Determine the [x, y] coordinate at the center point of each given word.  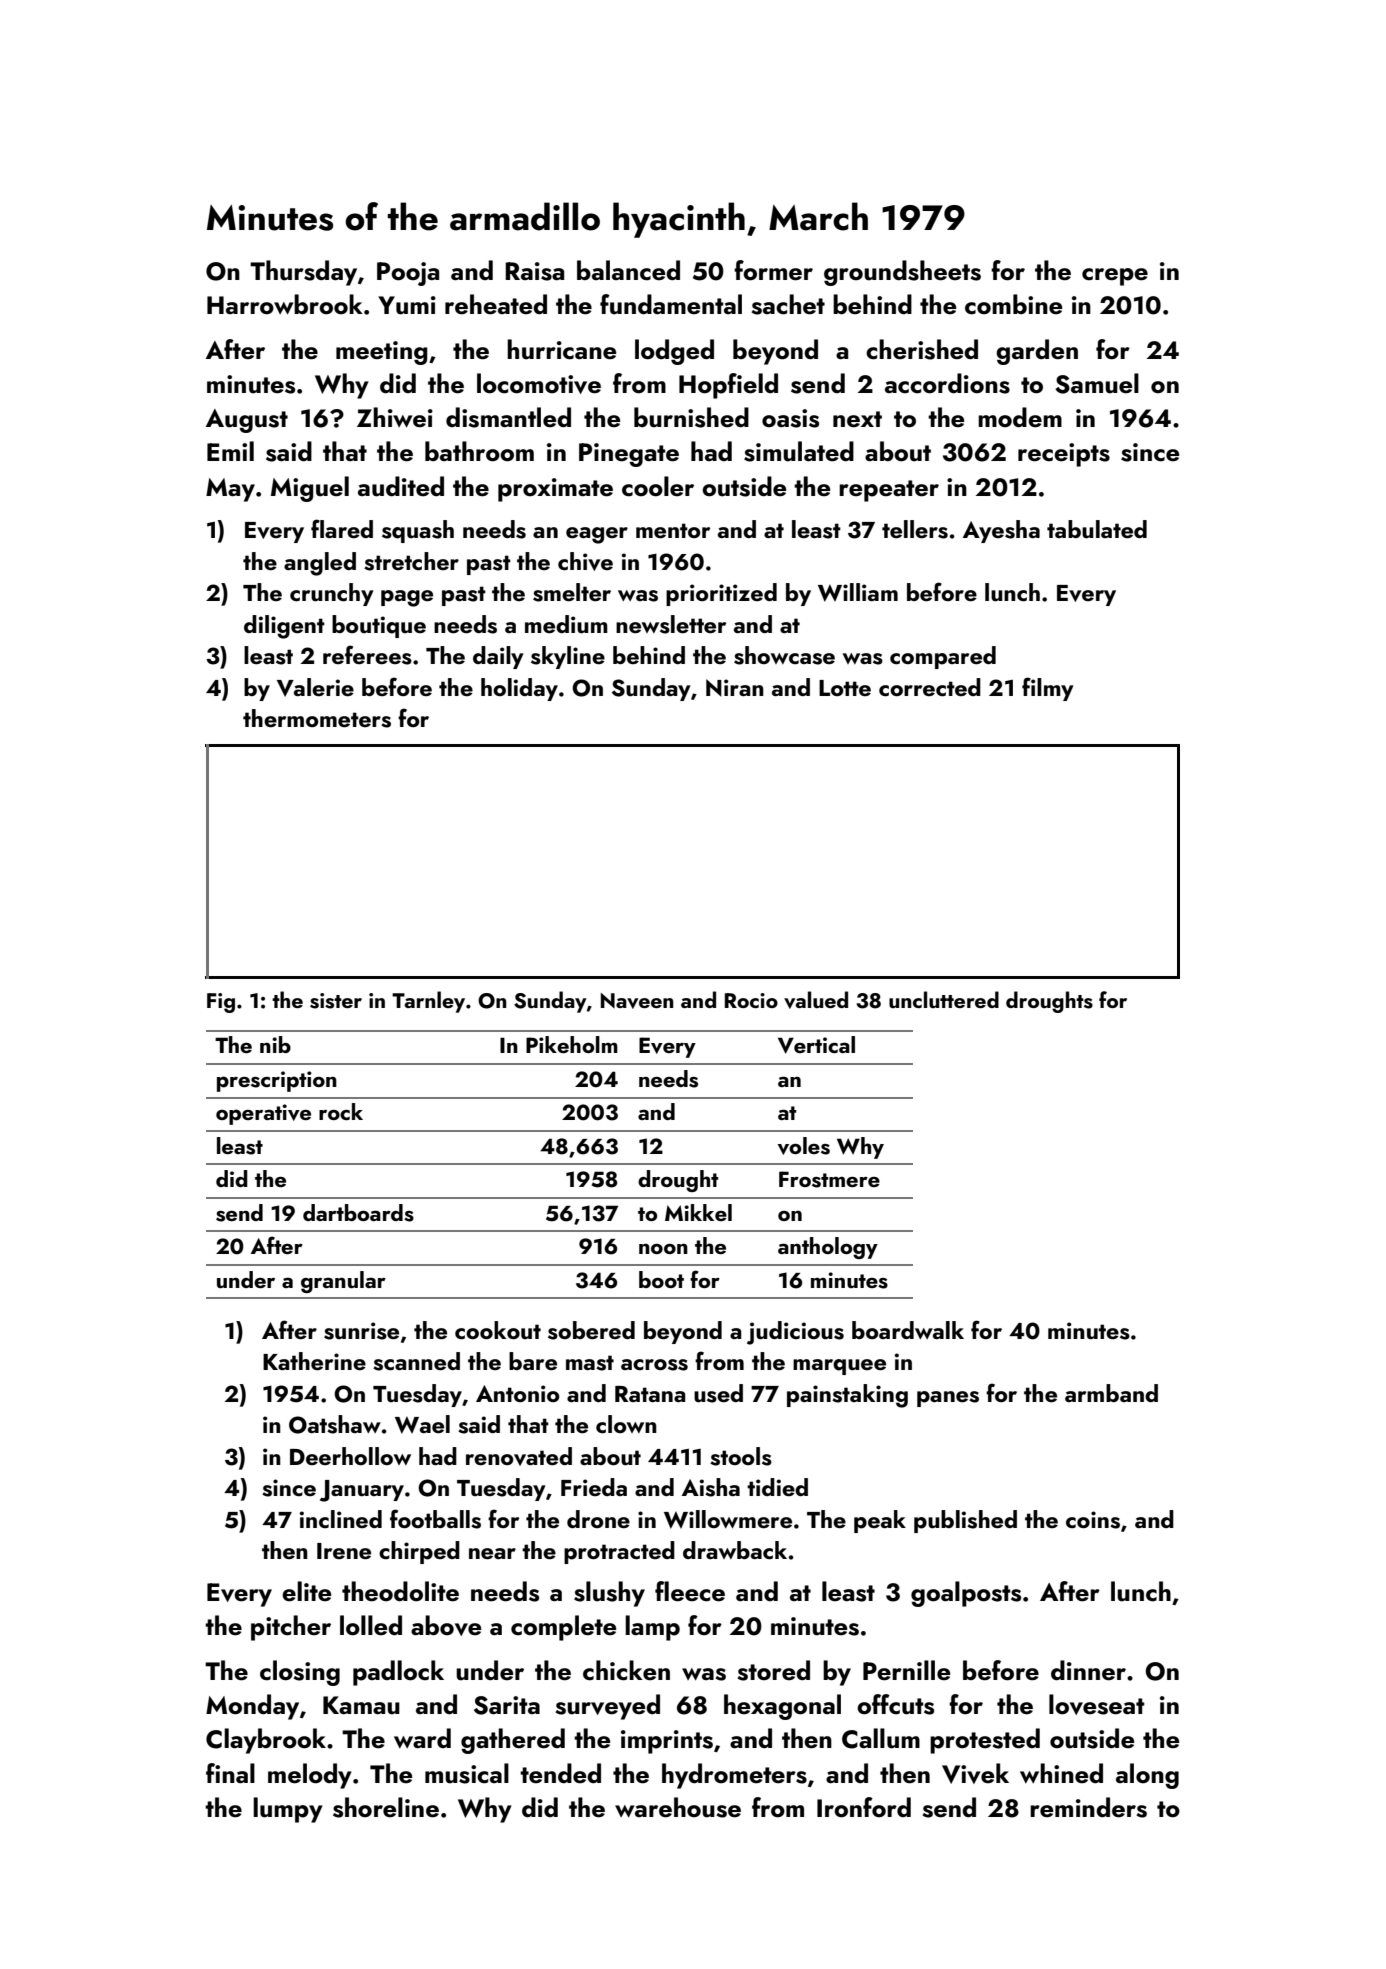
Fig [221, 1003]
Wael [422, 1424]
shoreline [386, 1807]
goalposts [966, 1594]
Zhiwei [395, 417]
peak [880, 1521]
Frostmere [829, 1179]
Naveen [637, 1001]
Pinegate [629, 455]
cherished [922, 349]
